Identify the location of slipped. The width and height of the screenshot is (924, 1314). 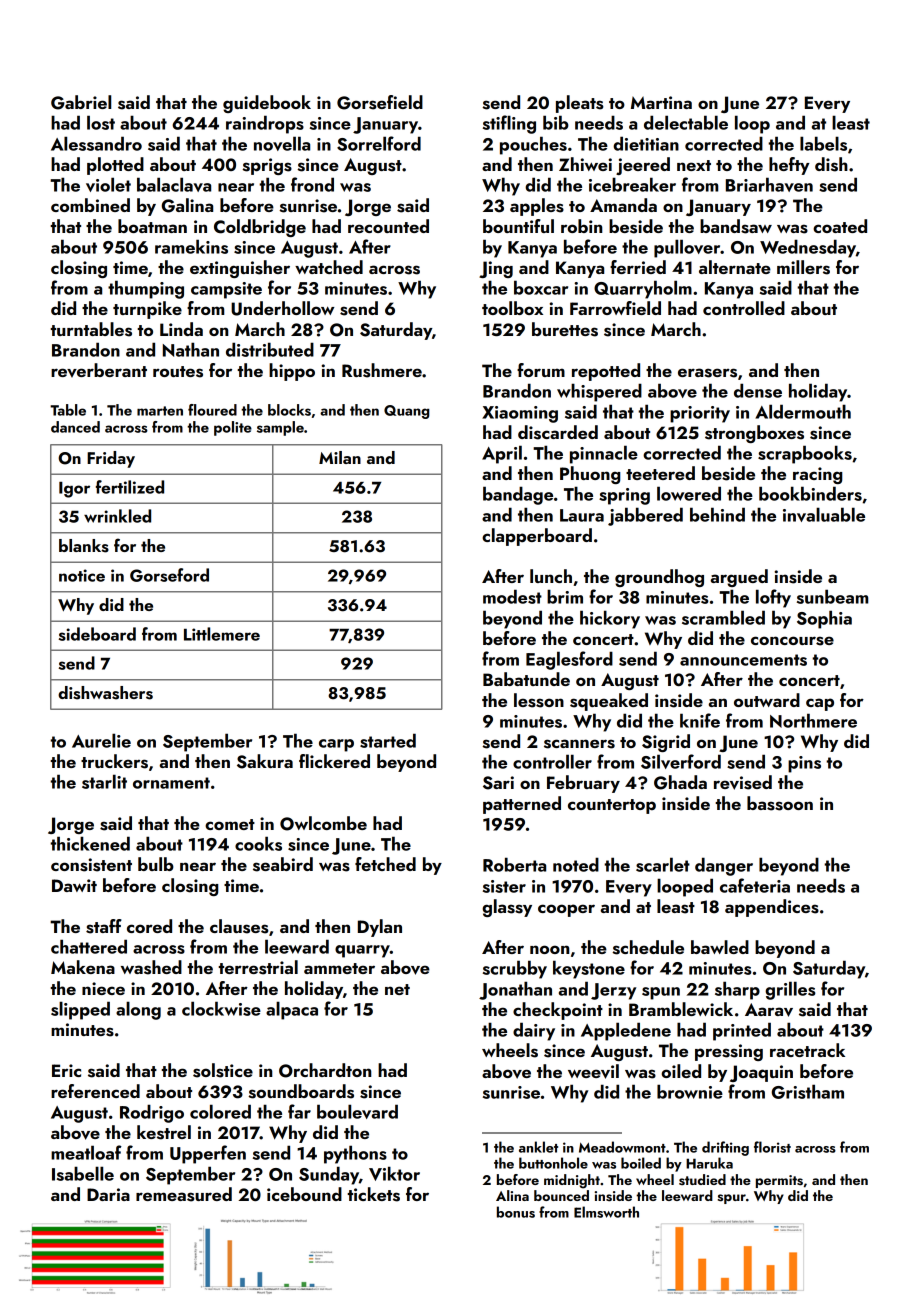
(80, 1010).
